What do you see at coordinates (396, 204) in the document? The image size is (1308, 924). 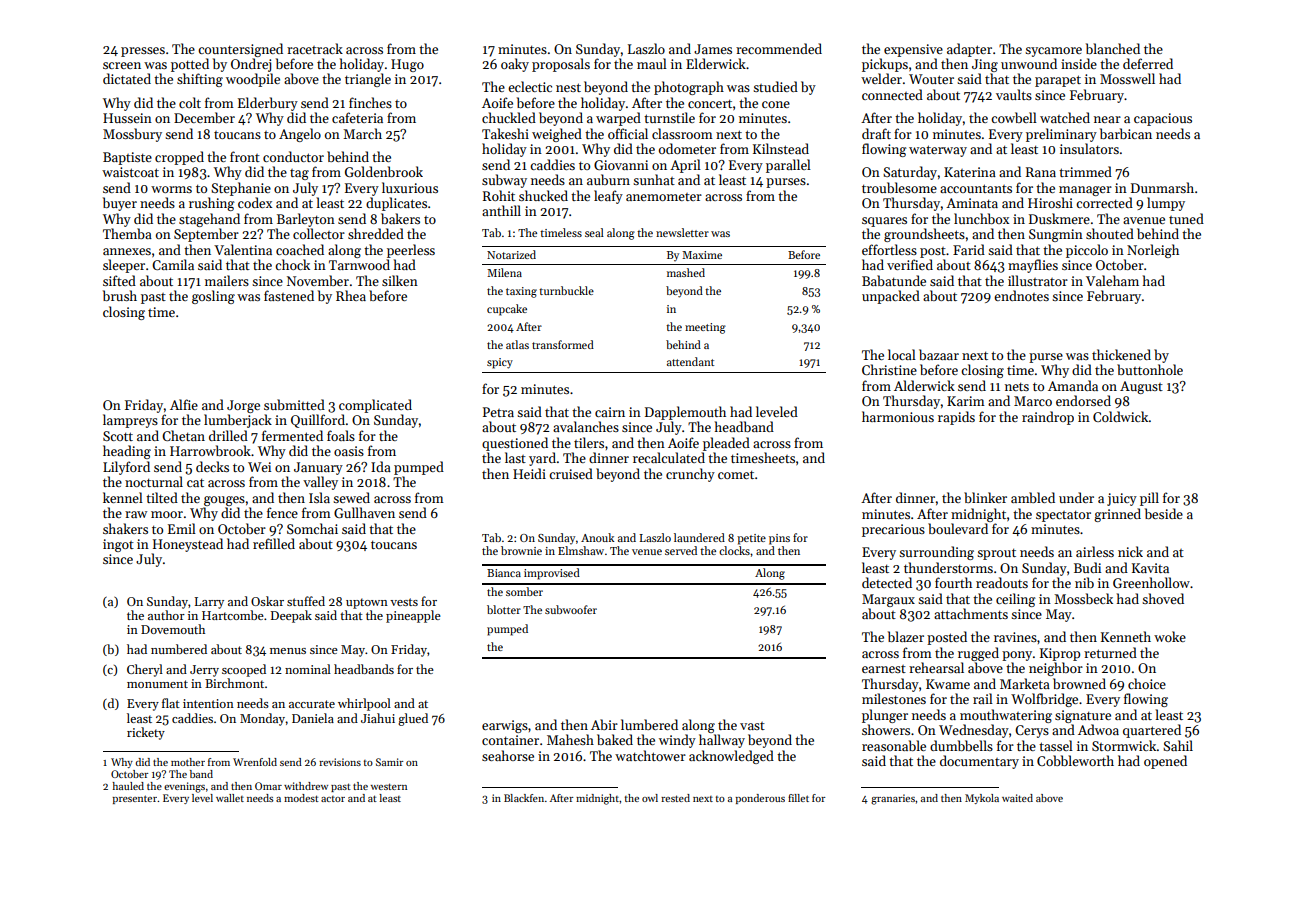 I see `duplicates` at bounding box center [396, 204].
